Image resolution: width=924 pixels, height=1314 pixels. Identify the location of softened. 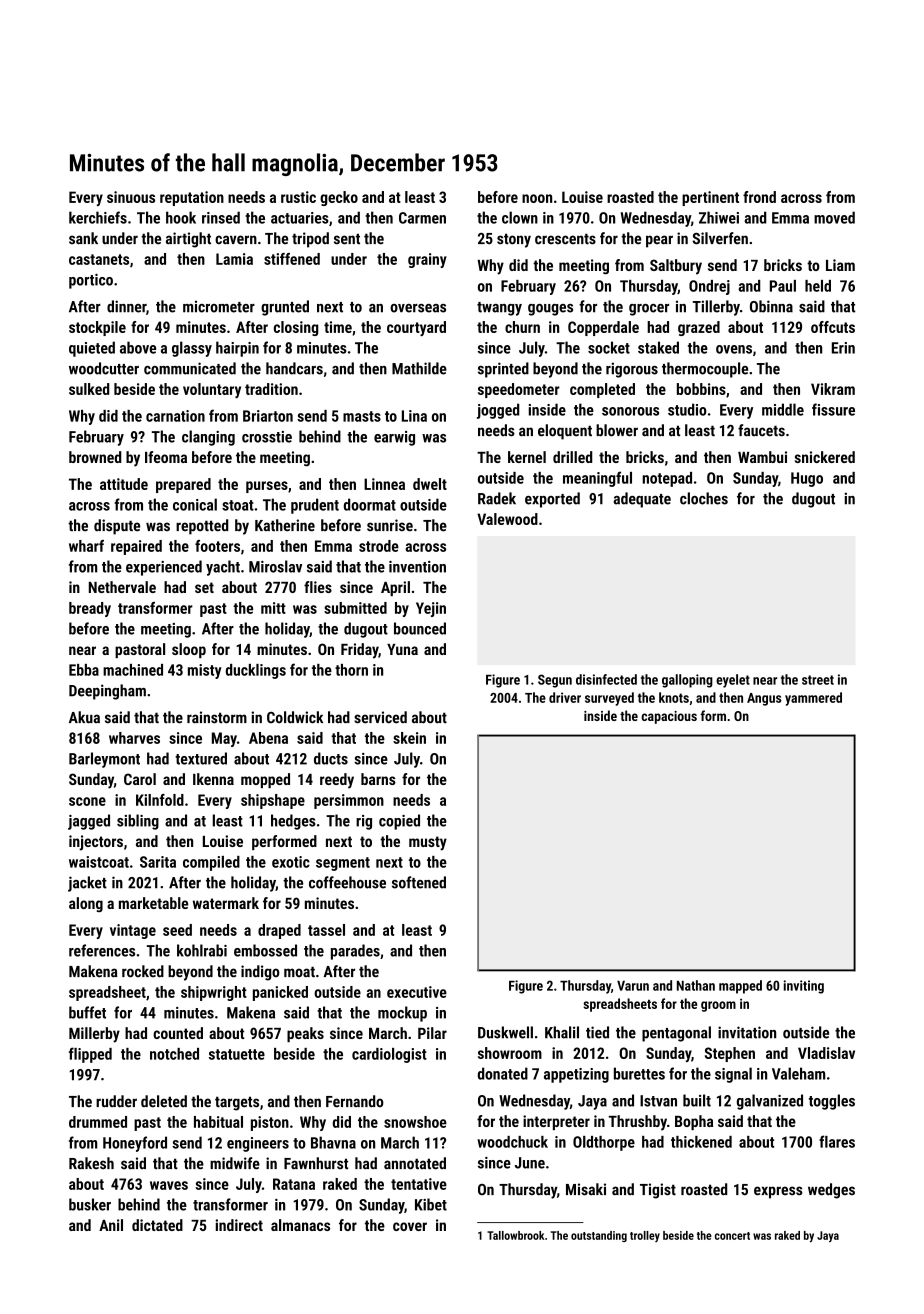
(419, 882).
